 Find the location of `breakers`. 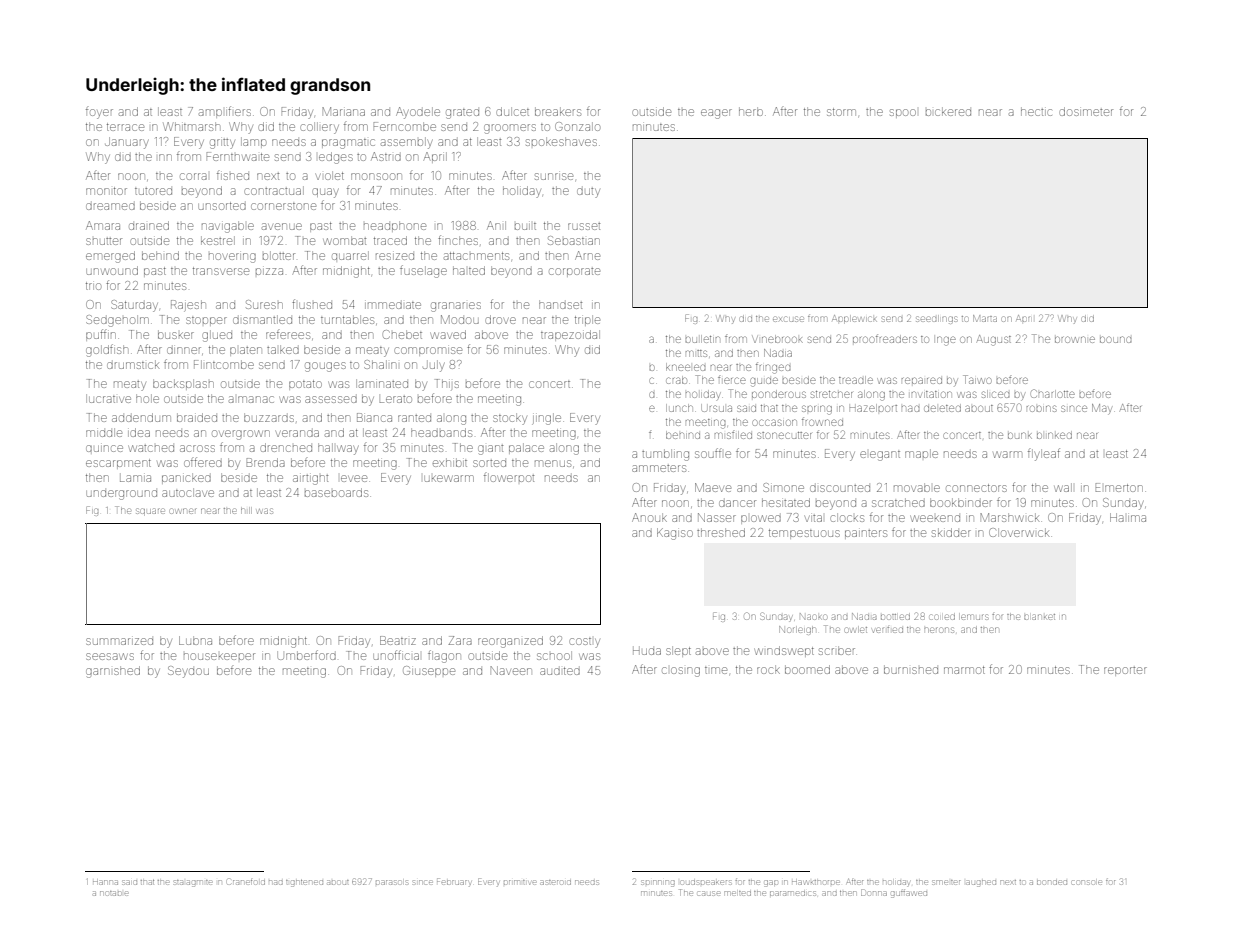

breakers is located at coordinates (558, 111).
